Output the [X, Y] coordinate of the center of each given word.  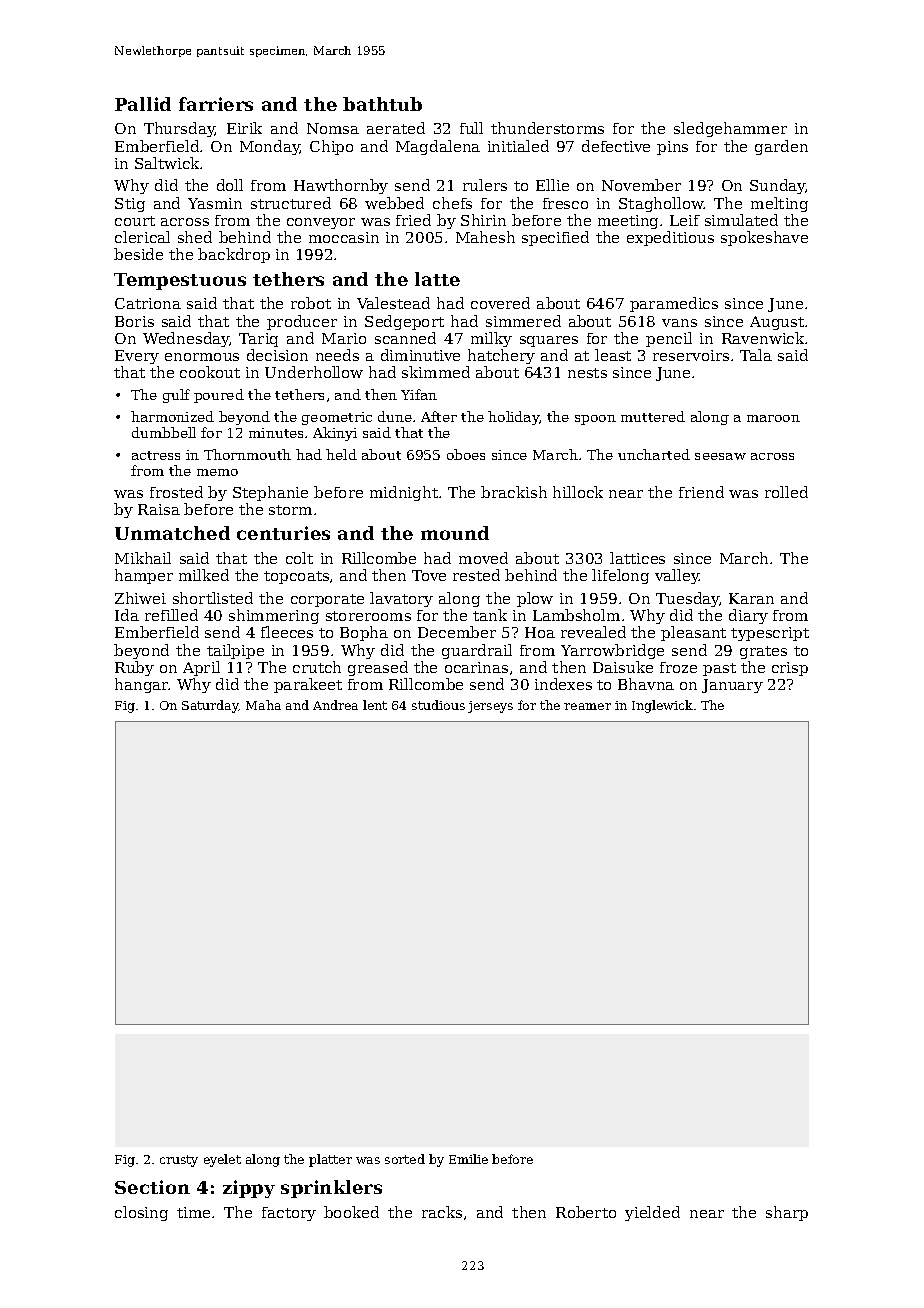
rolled [786, 492]
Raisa [159, 509]
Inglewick [662, 706]
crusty [179, 1161]
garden [781, 147]
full [471, 128]
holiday [513, 418]
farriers [216, 104]
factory [289, 1214]
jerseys [490, 707]
